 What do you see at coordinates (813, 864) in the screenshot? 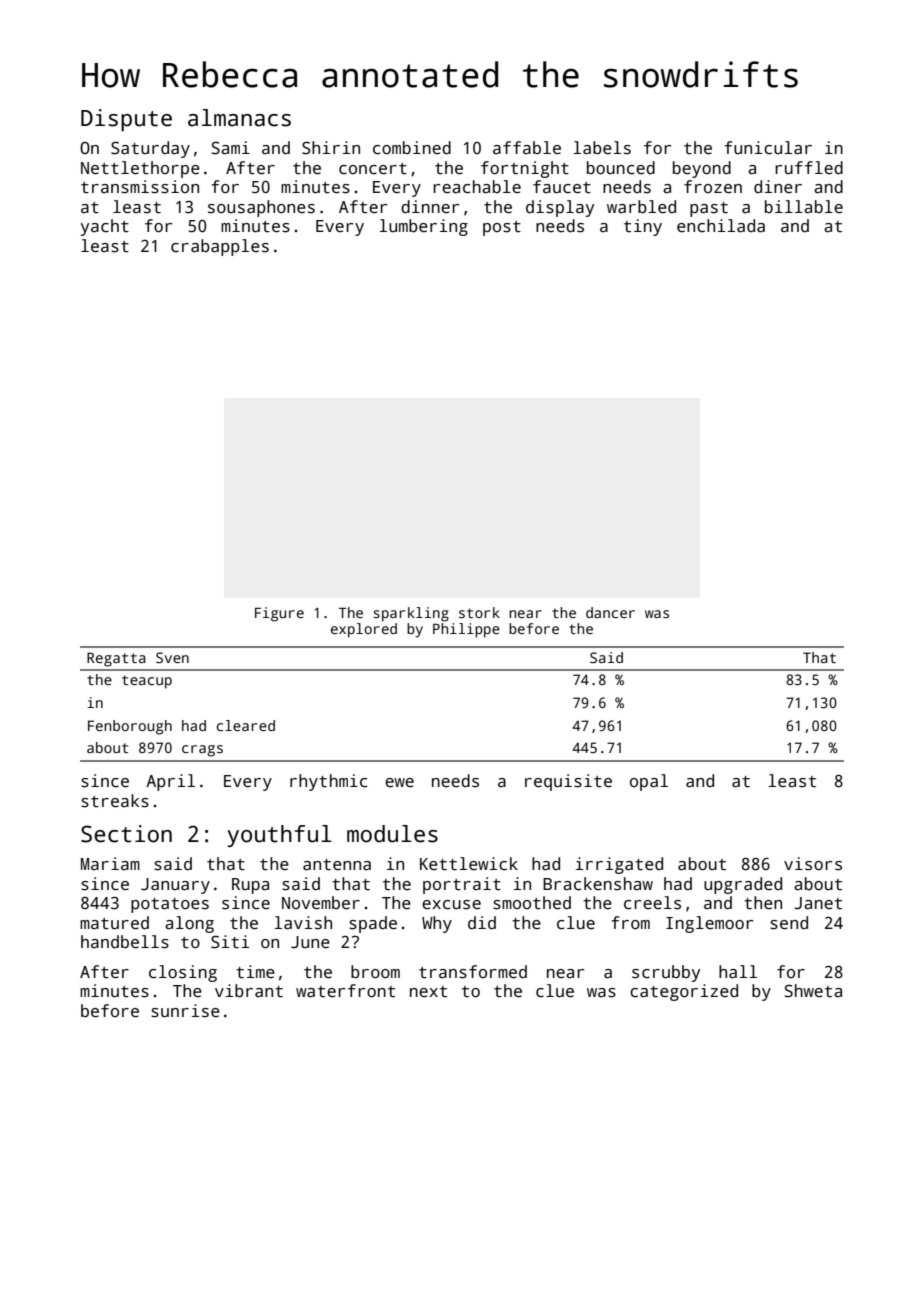
I see `visors` at bounding box center [813, 864].
